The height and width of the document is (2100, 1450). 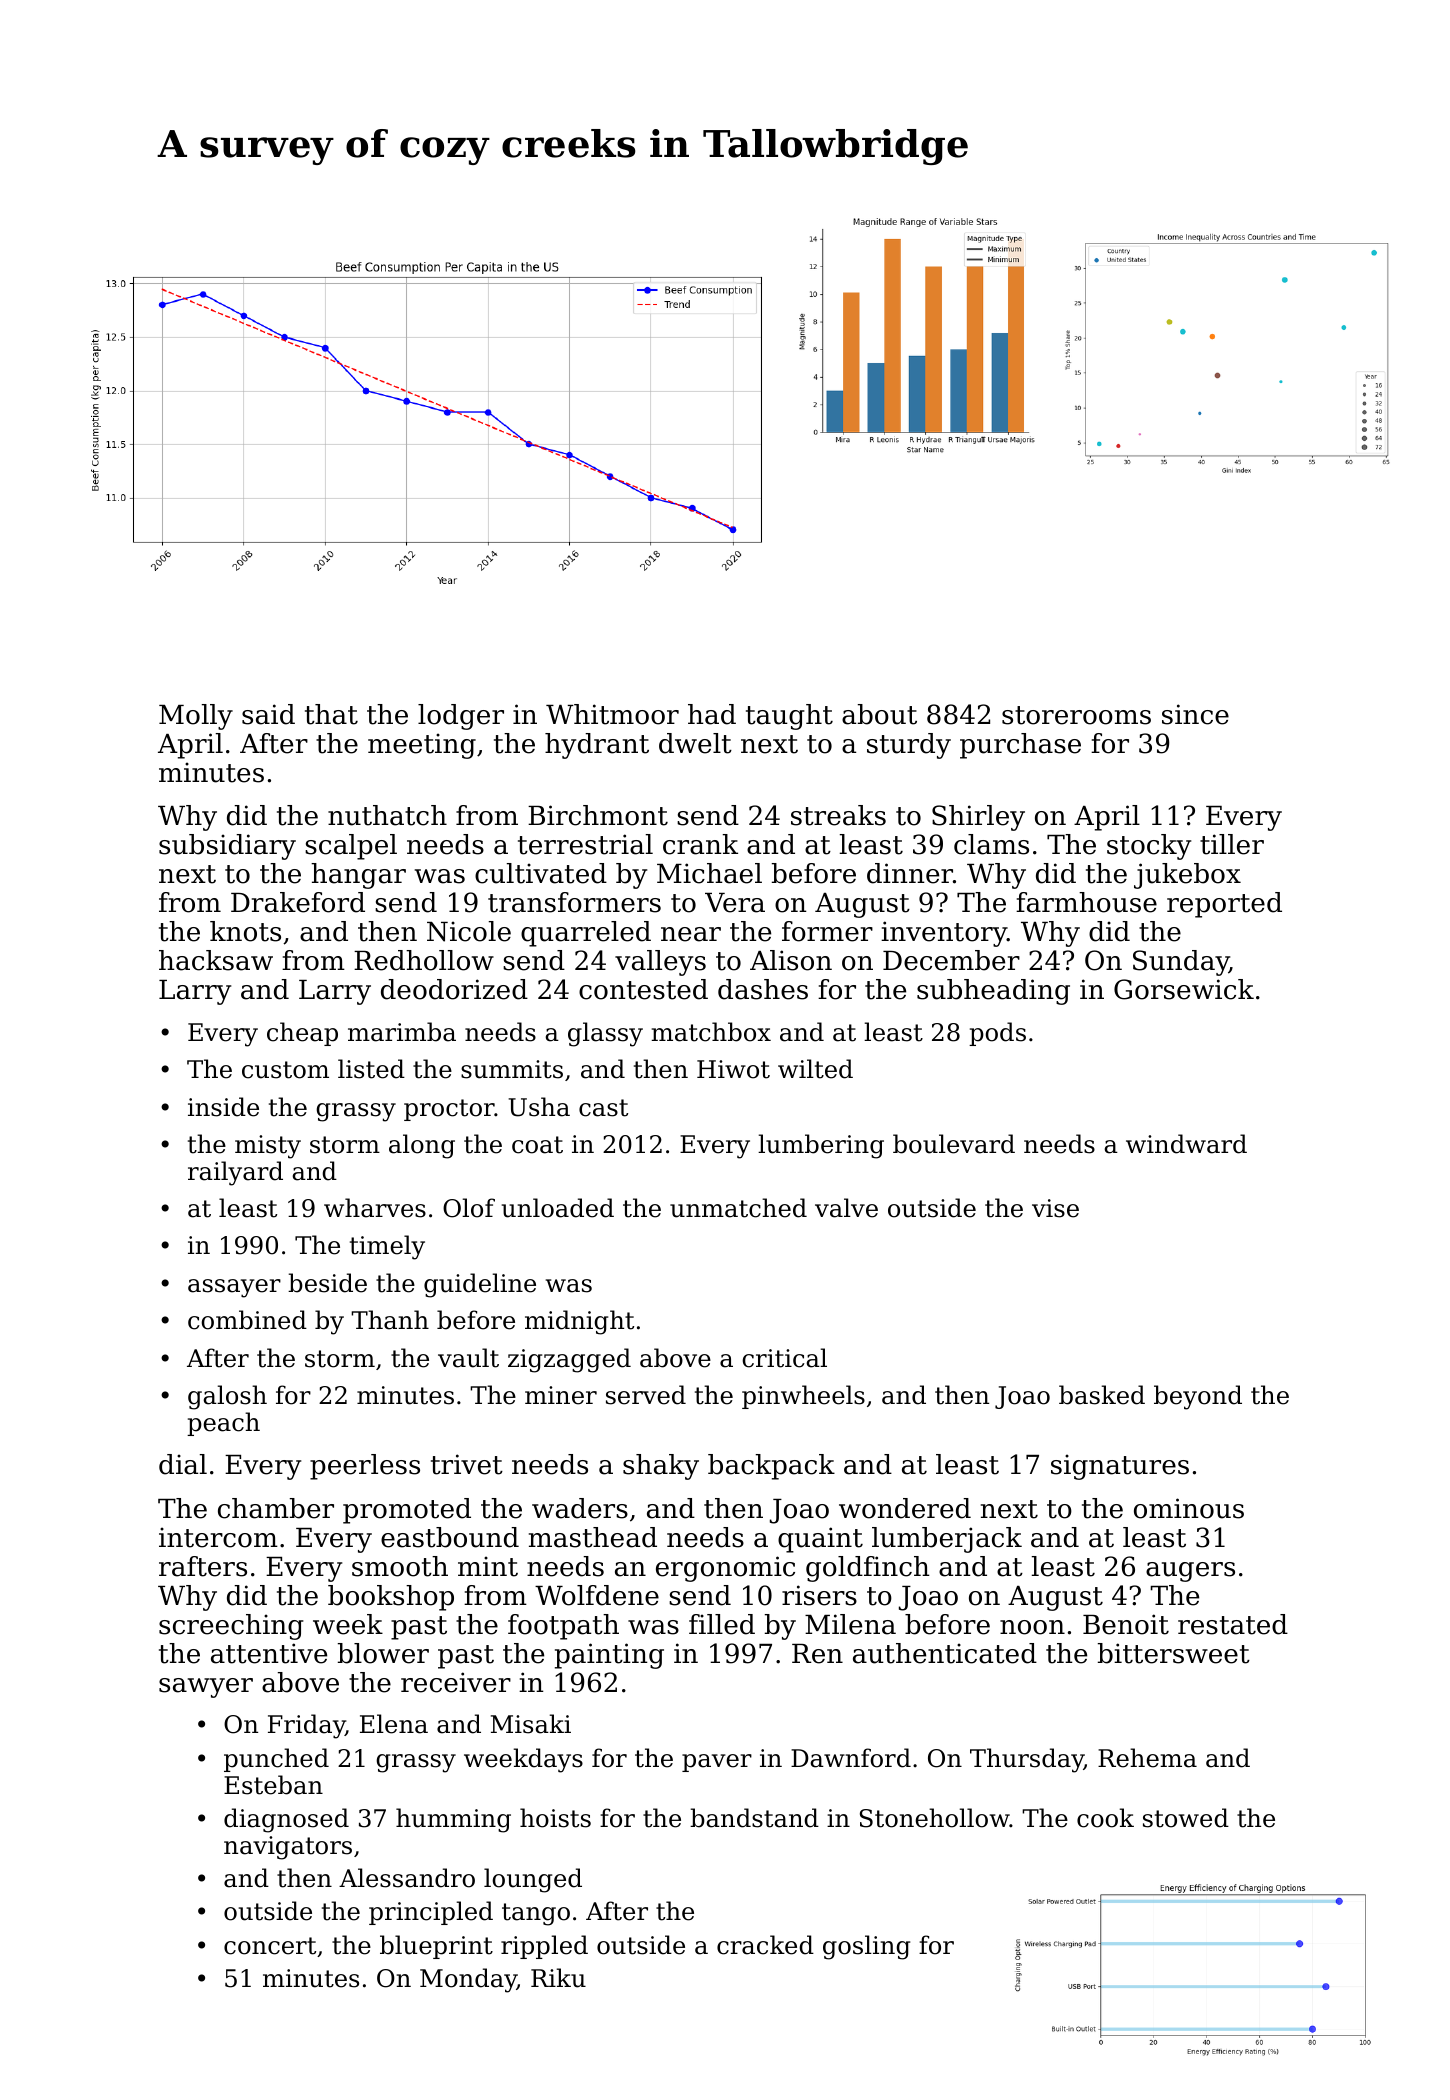 What do you see at coordinates (268, 714) in the document?
I see `said` at bounding box center [268, 714].
